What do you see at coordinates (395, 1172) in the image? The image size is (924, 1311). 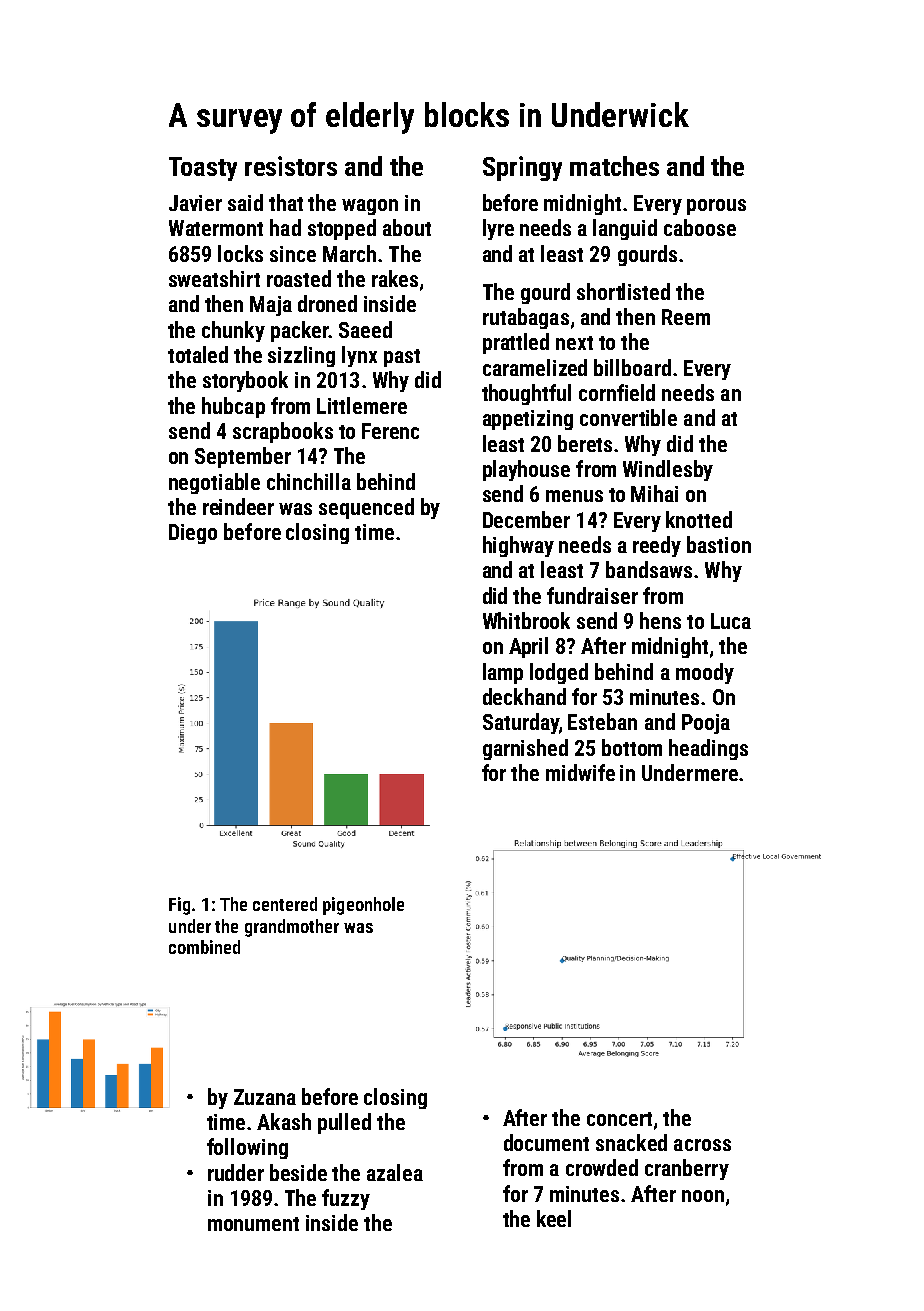 I see `azalea` at bounding box center [395, 1172].
